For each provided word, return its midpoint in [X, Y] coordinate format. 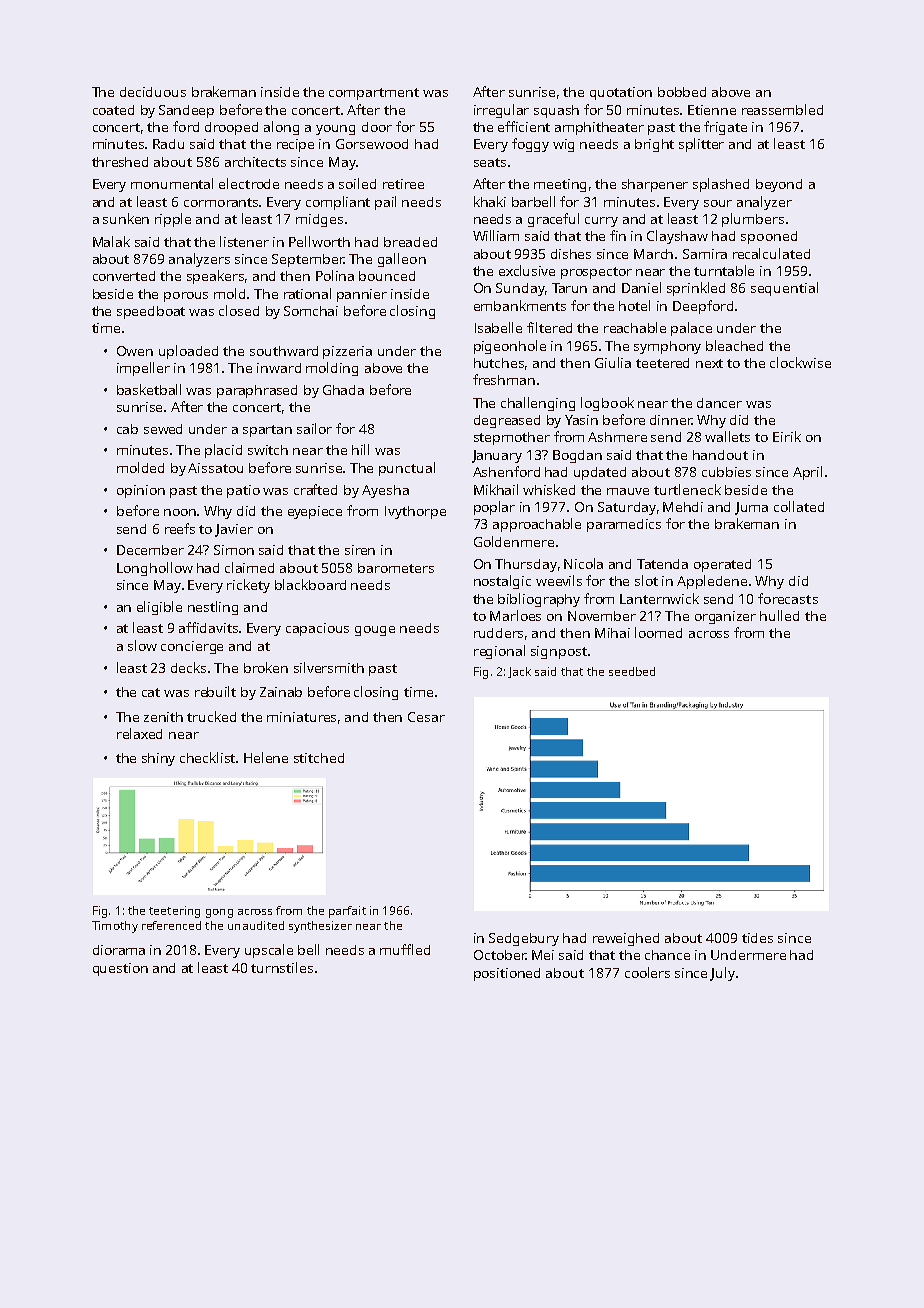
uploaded [188, 352]
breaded [410, 242]
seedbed [632, 671]
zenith [163, 717]
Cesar [426, 717]
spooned [769, 237]
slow [142, 645]
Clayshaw [677, 237]
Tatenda [662, 564]
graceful [553, 220]
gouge [375, 631]
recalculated [771, 253]
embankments [520, 305]
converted [124, 276]
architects [255, 162]
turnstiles [282, 967]
